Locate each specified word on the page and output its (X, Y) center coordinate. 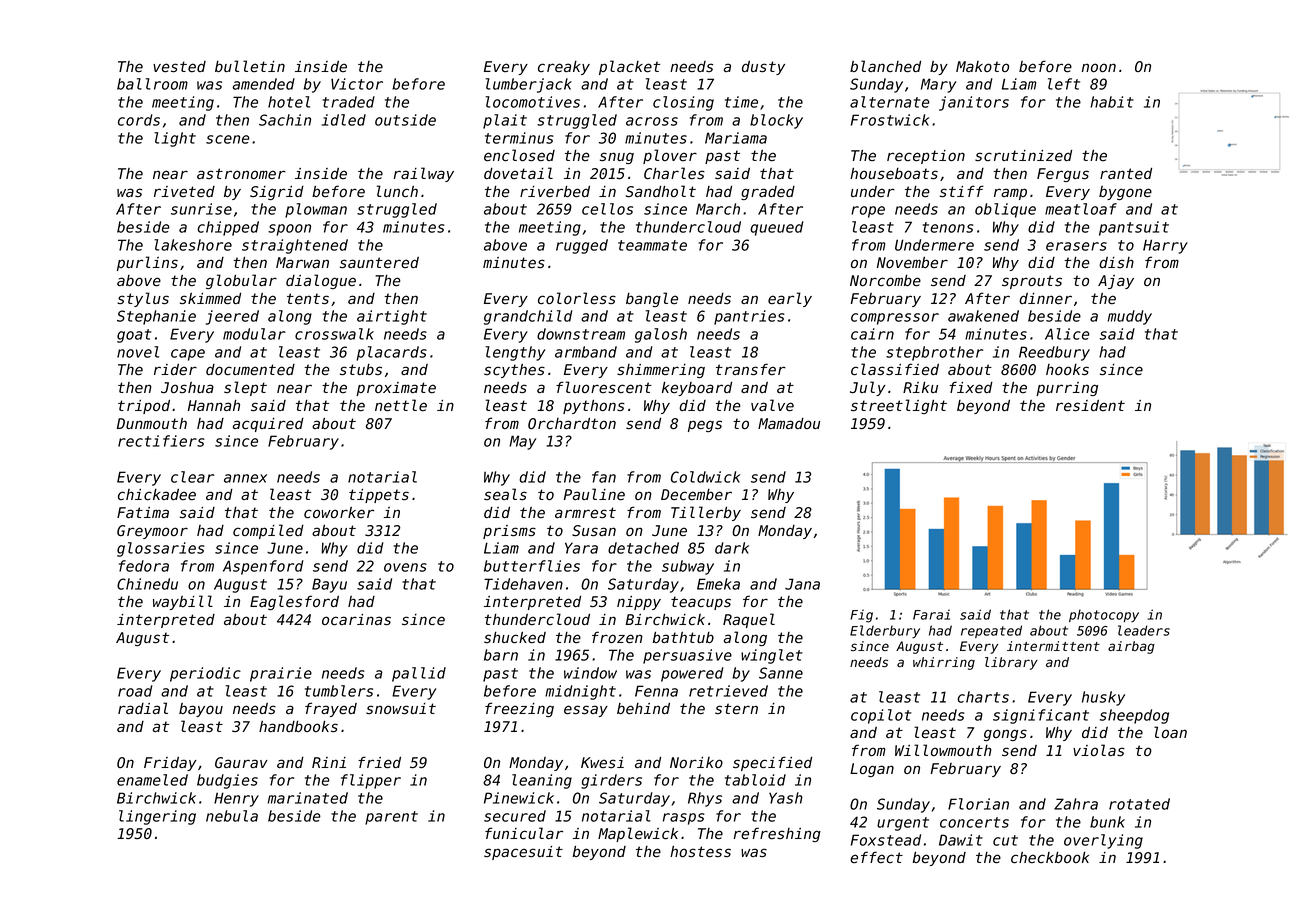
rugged (582, 246)
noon (1099, 67)
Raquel (749, 620)
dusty (763, 68)
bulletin (250, 66)
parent (391, 818)
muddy (1130, 317)
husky (1103, 698)
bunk (1107, 822)
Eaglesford (294, 602)
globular (241, 281)
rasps (684, 819)
